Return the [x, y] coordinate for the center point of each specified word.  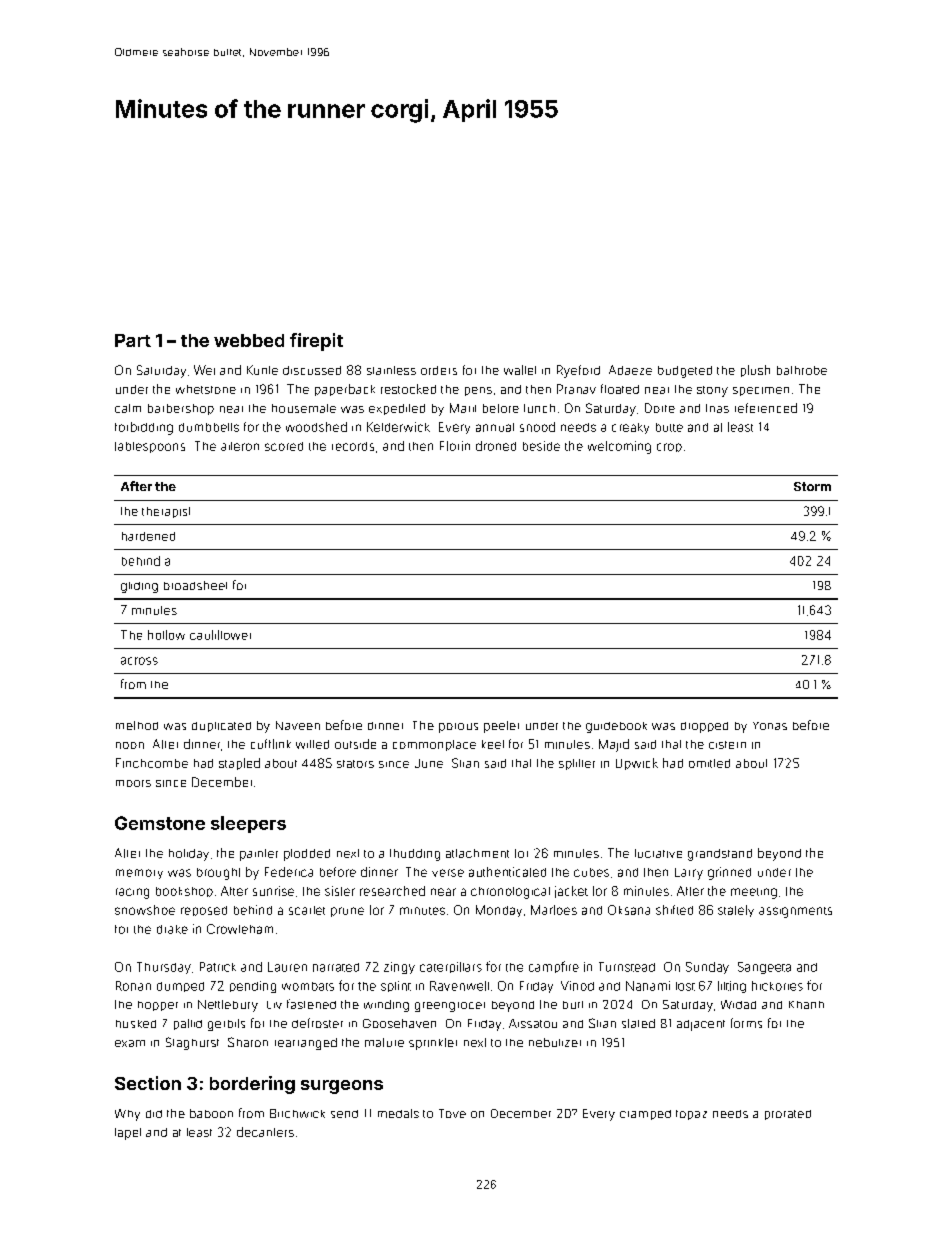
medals [398, 1113]
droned [496, 446]
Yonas [770, 726]
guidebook [616, 727]
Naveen [298, 725]
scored [284, 446]
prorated [788, 1115]
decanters [265, 1132]
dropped [704, 727]
